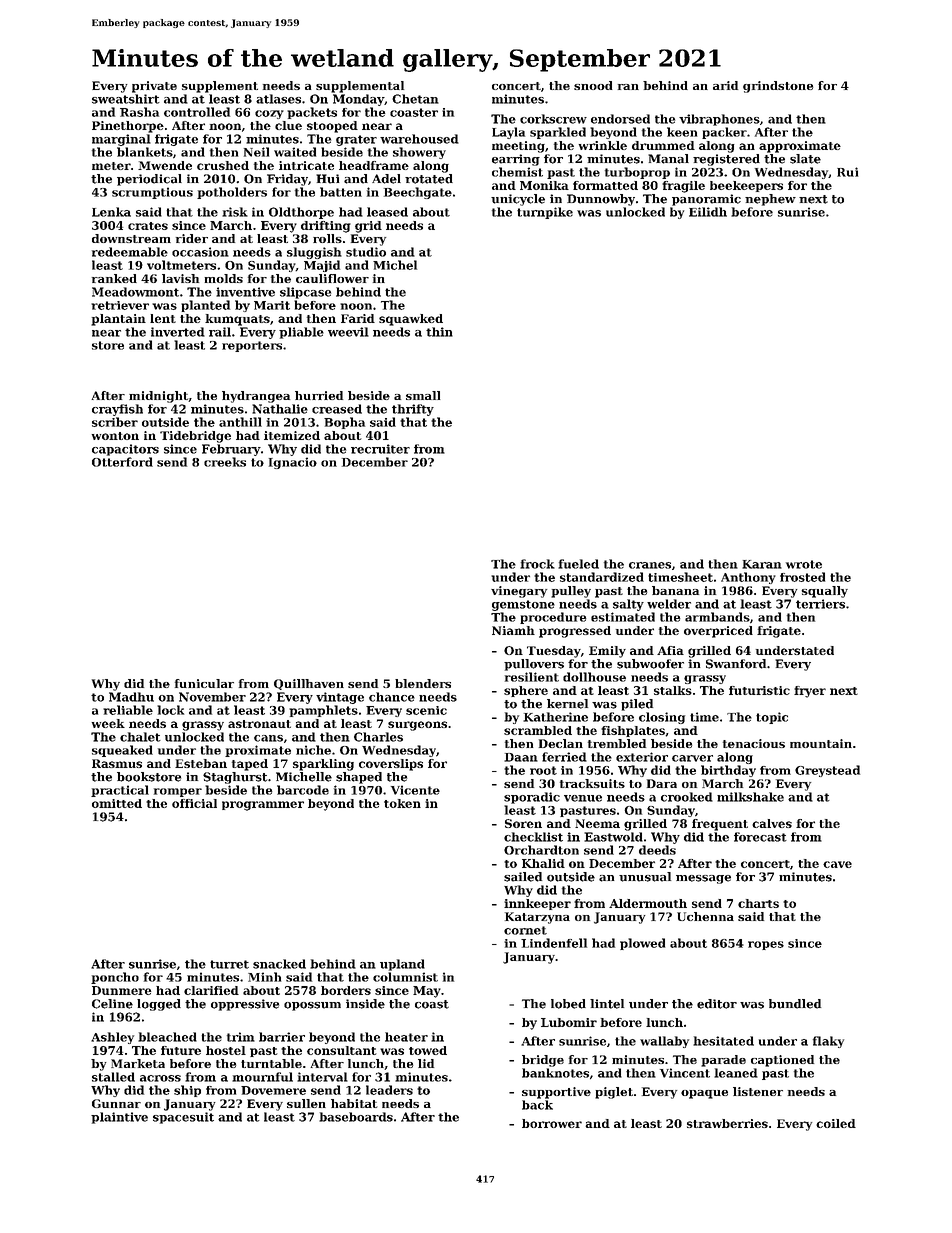  Describe the element at coordinates (392, 697) in the screenshot. I see `chance` at that location.
